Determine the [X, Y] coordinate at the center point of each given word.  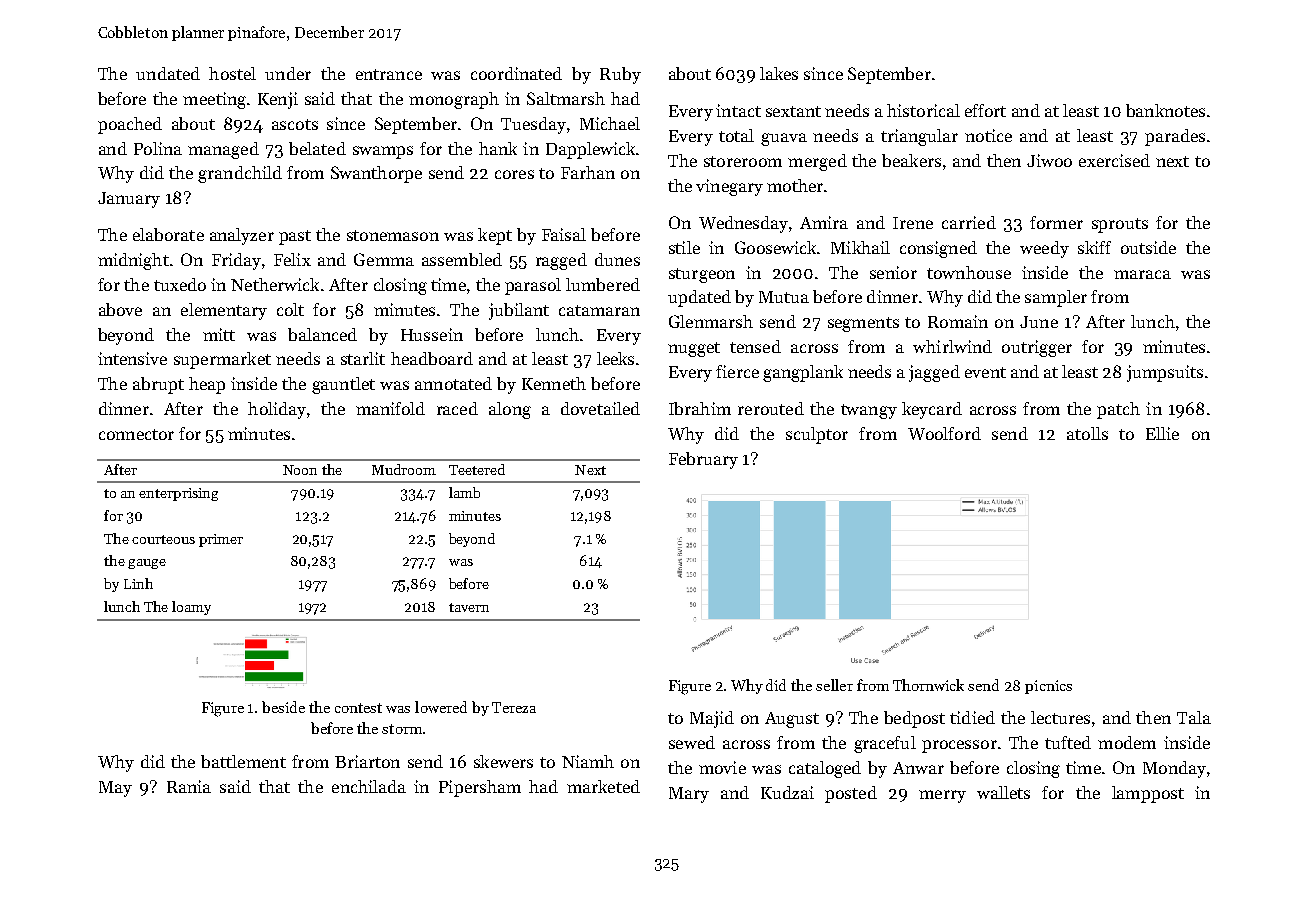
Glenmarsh [711, 321]
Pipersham [480, 788]
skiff [1094, 247]
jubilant [519, 311]
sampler [1056, 298]
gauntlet [343, 385]
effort [985, 110]
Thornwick [928, 685]
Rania [189, 786]
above [120, 309]
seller [834, 685]
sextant [793, 111]
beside [283, 707]
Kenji [278, 100]
